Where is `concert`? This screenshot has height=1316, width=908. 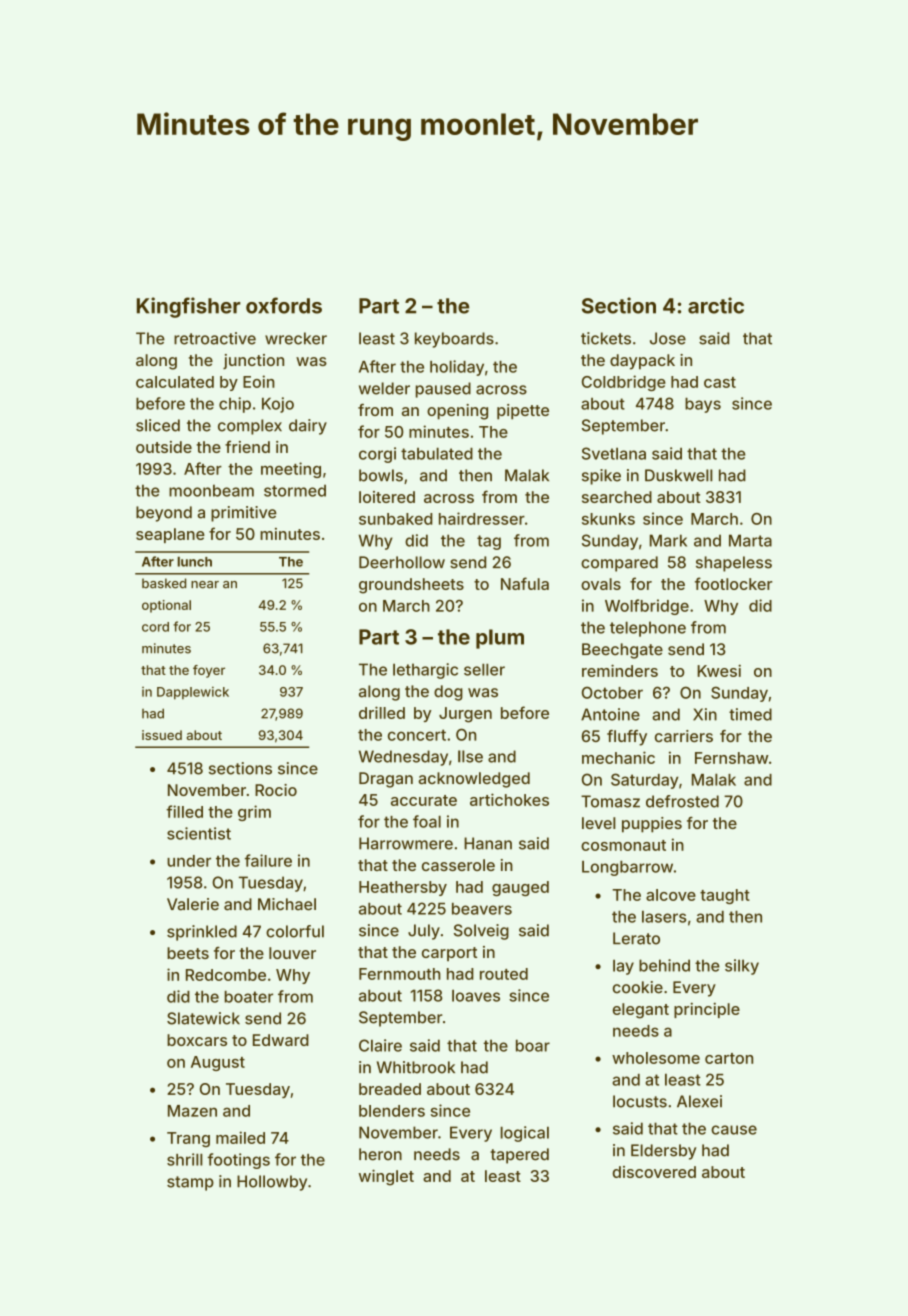
concert is located at coordinates (417, 735).
